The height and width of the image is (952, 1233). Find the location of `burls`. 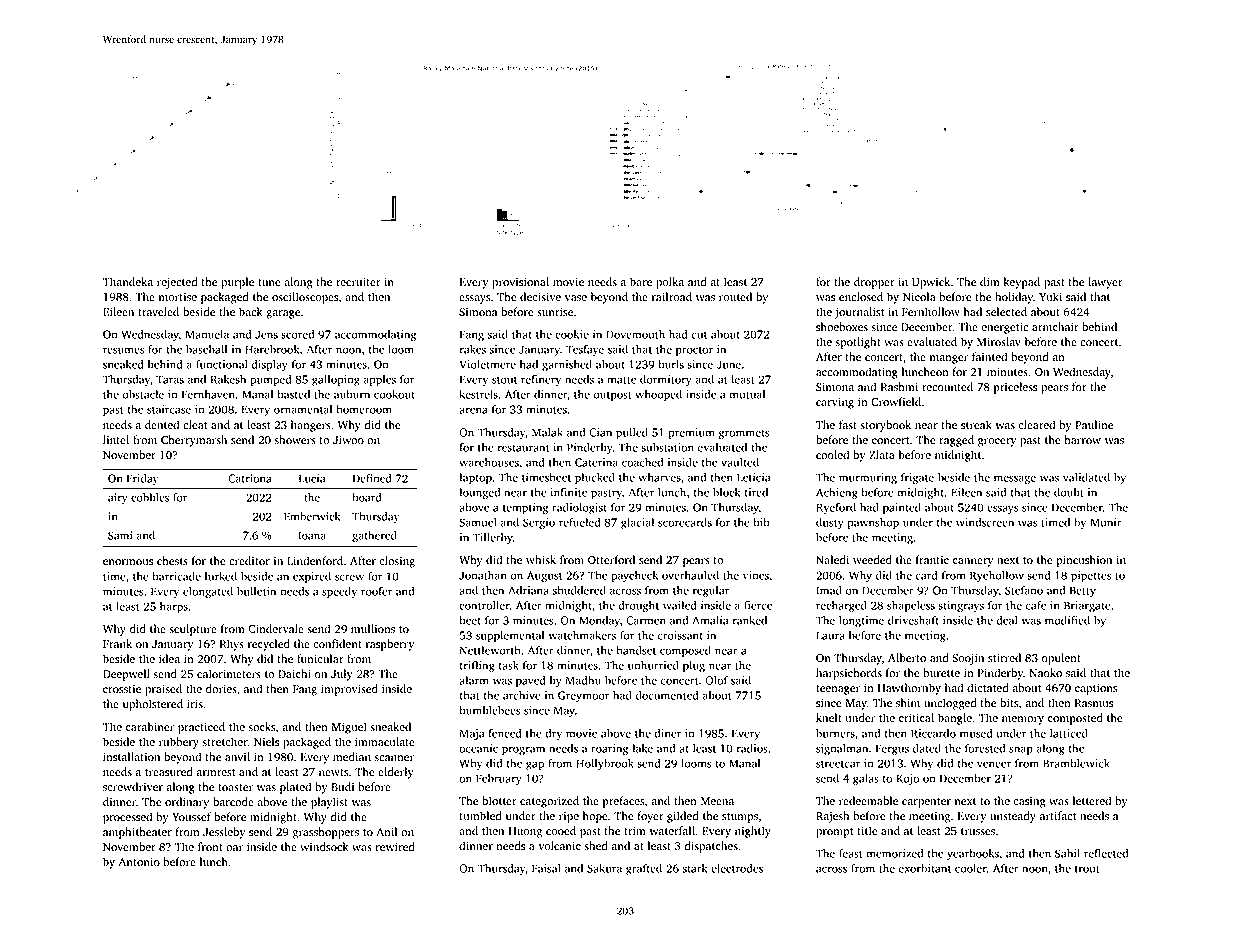

burls is located at coordinates (671, 364).
